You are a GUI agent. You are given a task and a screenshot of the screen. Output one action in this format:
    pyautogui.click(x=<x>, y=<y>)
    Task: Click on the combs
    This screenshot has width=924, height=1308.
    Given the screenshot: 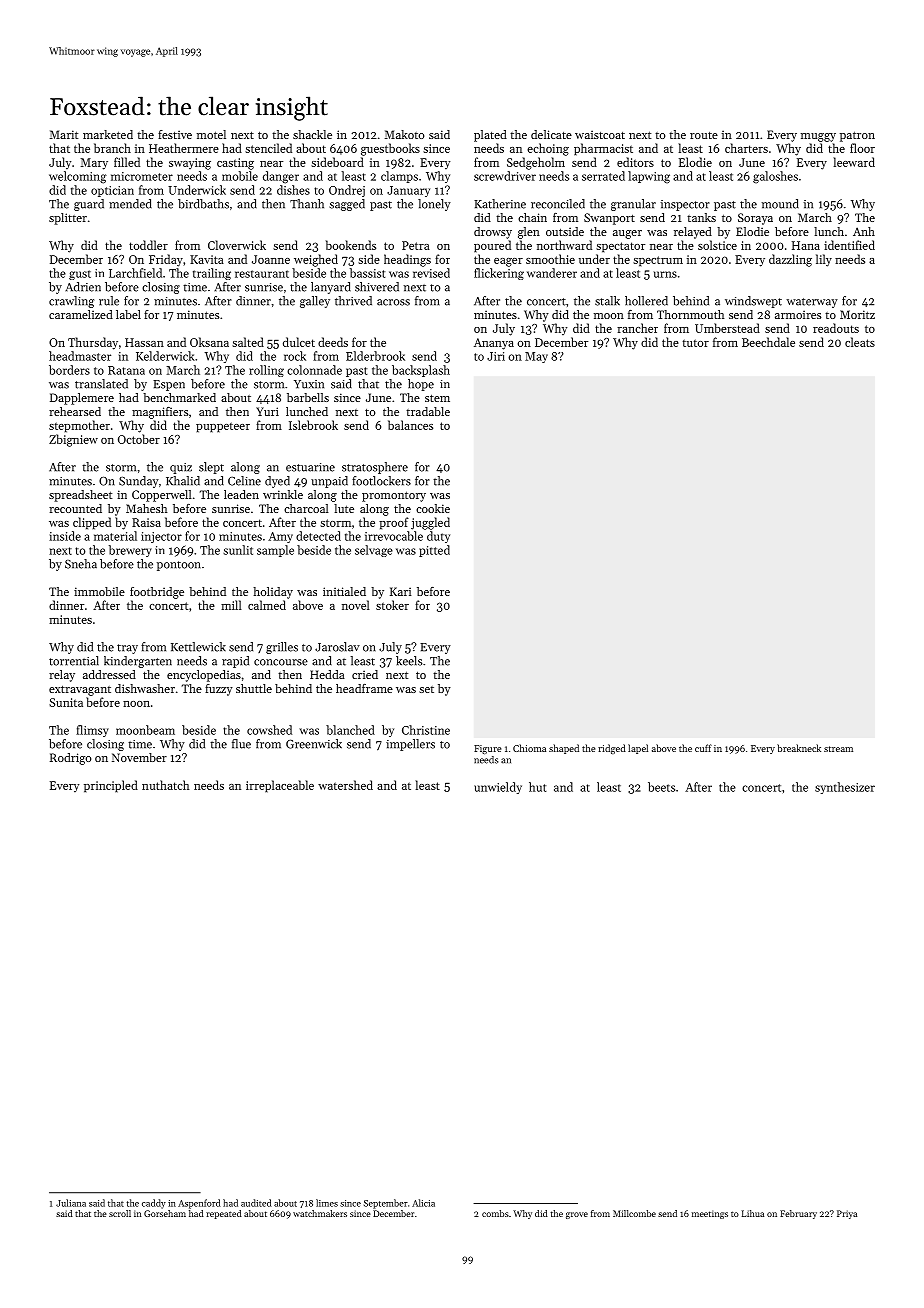 What is the action you would take?
    pyautogui.click(x=495, y=1213)
